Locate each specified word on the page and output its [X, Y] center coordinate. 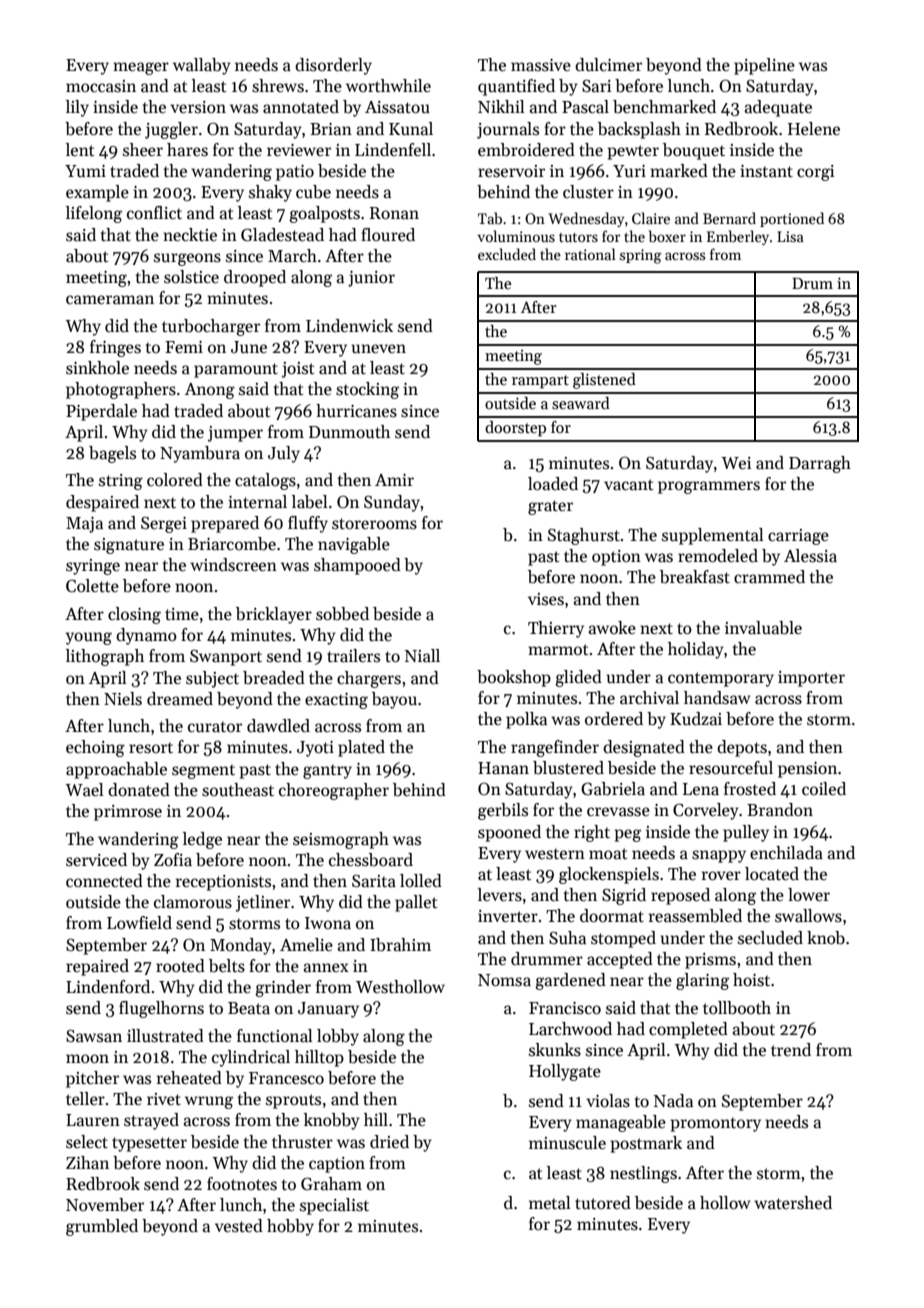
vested [239, 1226]
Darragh [820, 464]
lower [809, 895]
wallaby [202, 66]
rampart [540, 382]
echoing [95, 748]
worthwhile [388, 86]
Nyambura [200, 454]
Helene [814, 129]
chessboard [371, 860]
